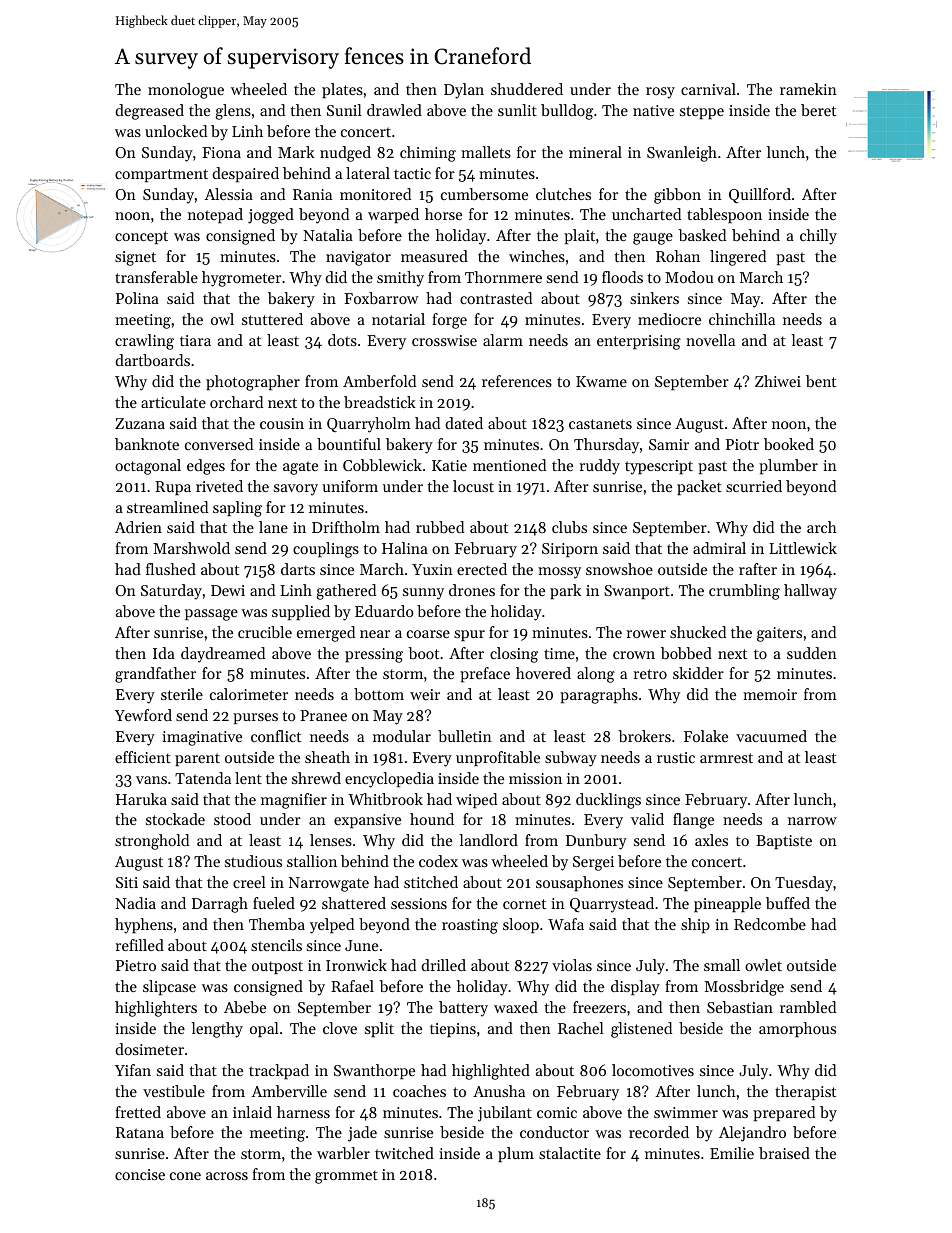  I want to click on hygrometer, so click(241, 279).
